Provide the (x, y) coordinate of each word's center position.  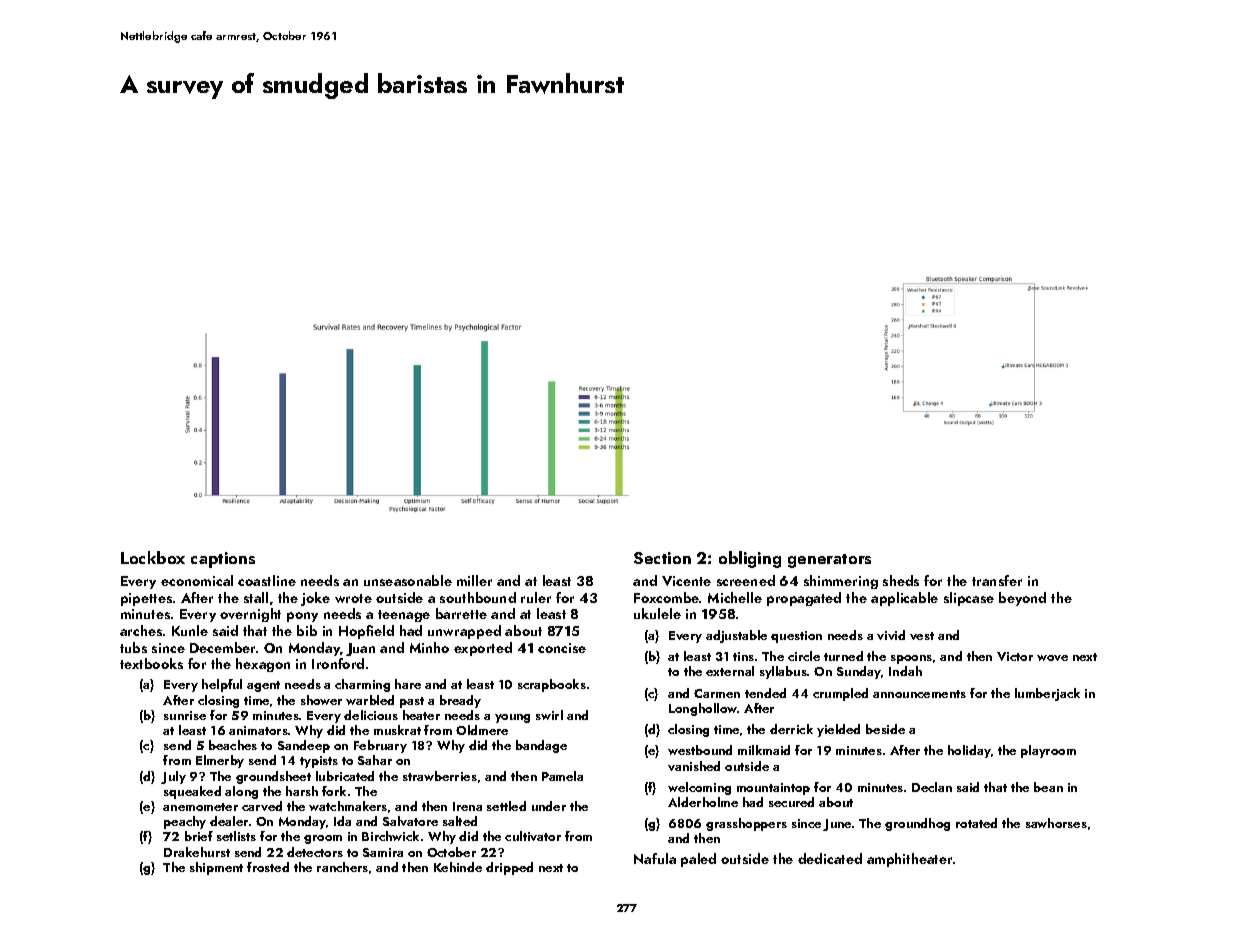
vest (922, 636)
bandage (541, 746)
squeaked (192, 792)
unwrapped (464, 632)
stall (256, 597)
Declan (932, 787)
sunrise (185, 715)
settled (506, 806)
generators (829, 561)
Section (662, 558)
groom (323, 839)
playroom (1048, 751)
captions (223, 560)
